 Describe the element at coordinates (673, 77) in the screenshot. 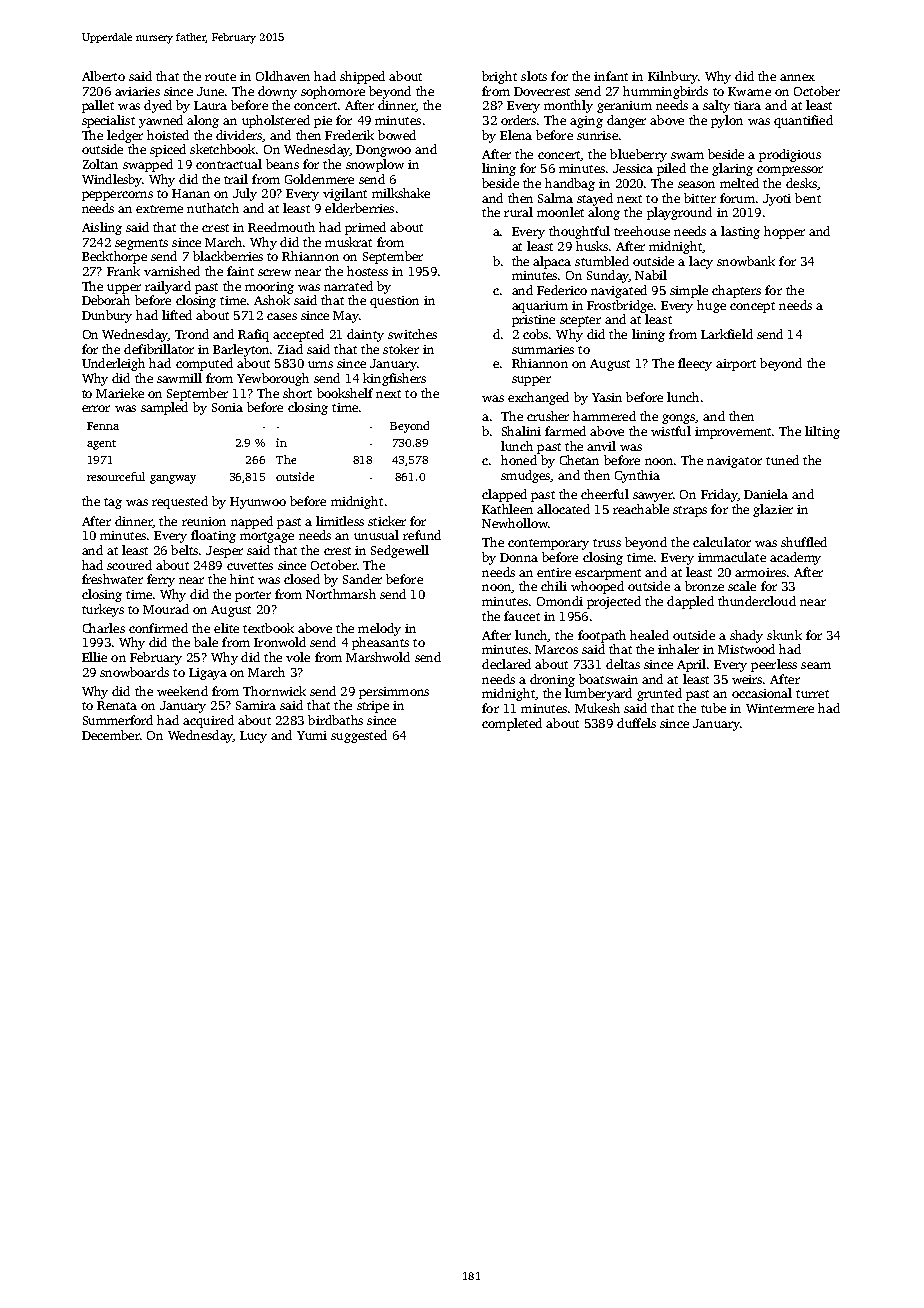

I see `Kilnbury` at that location.
